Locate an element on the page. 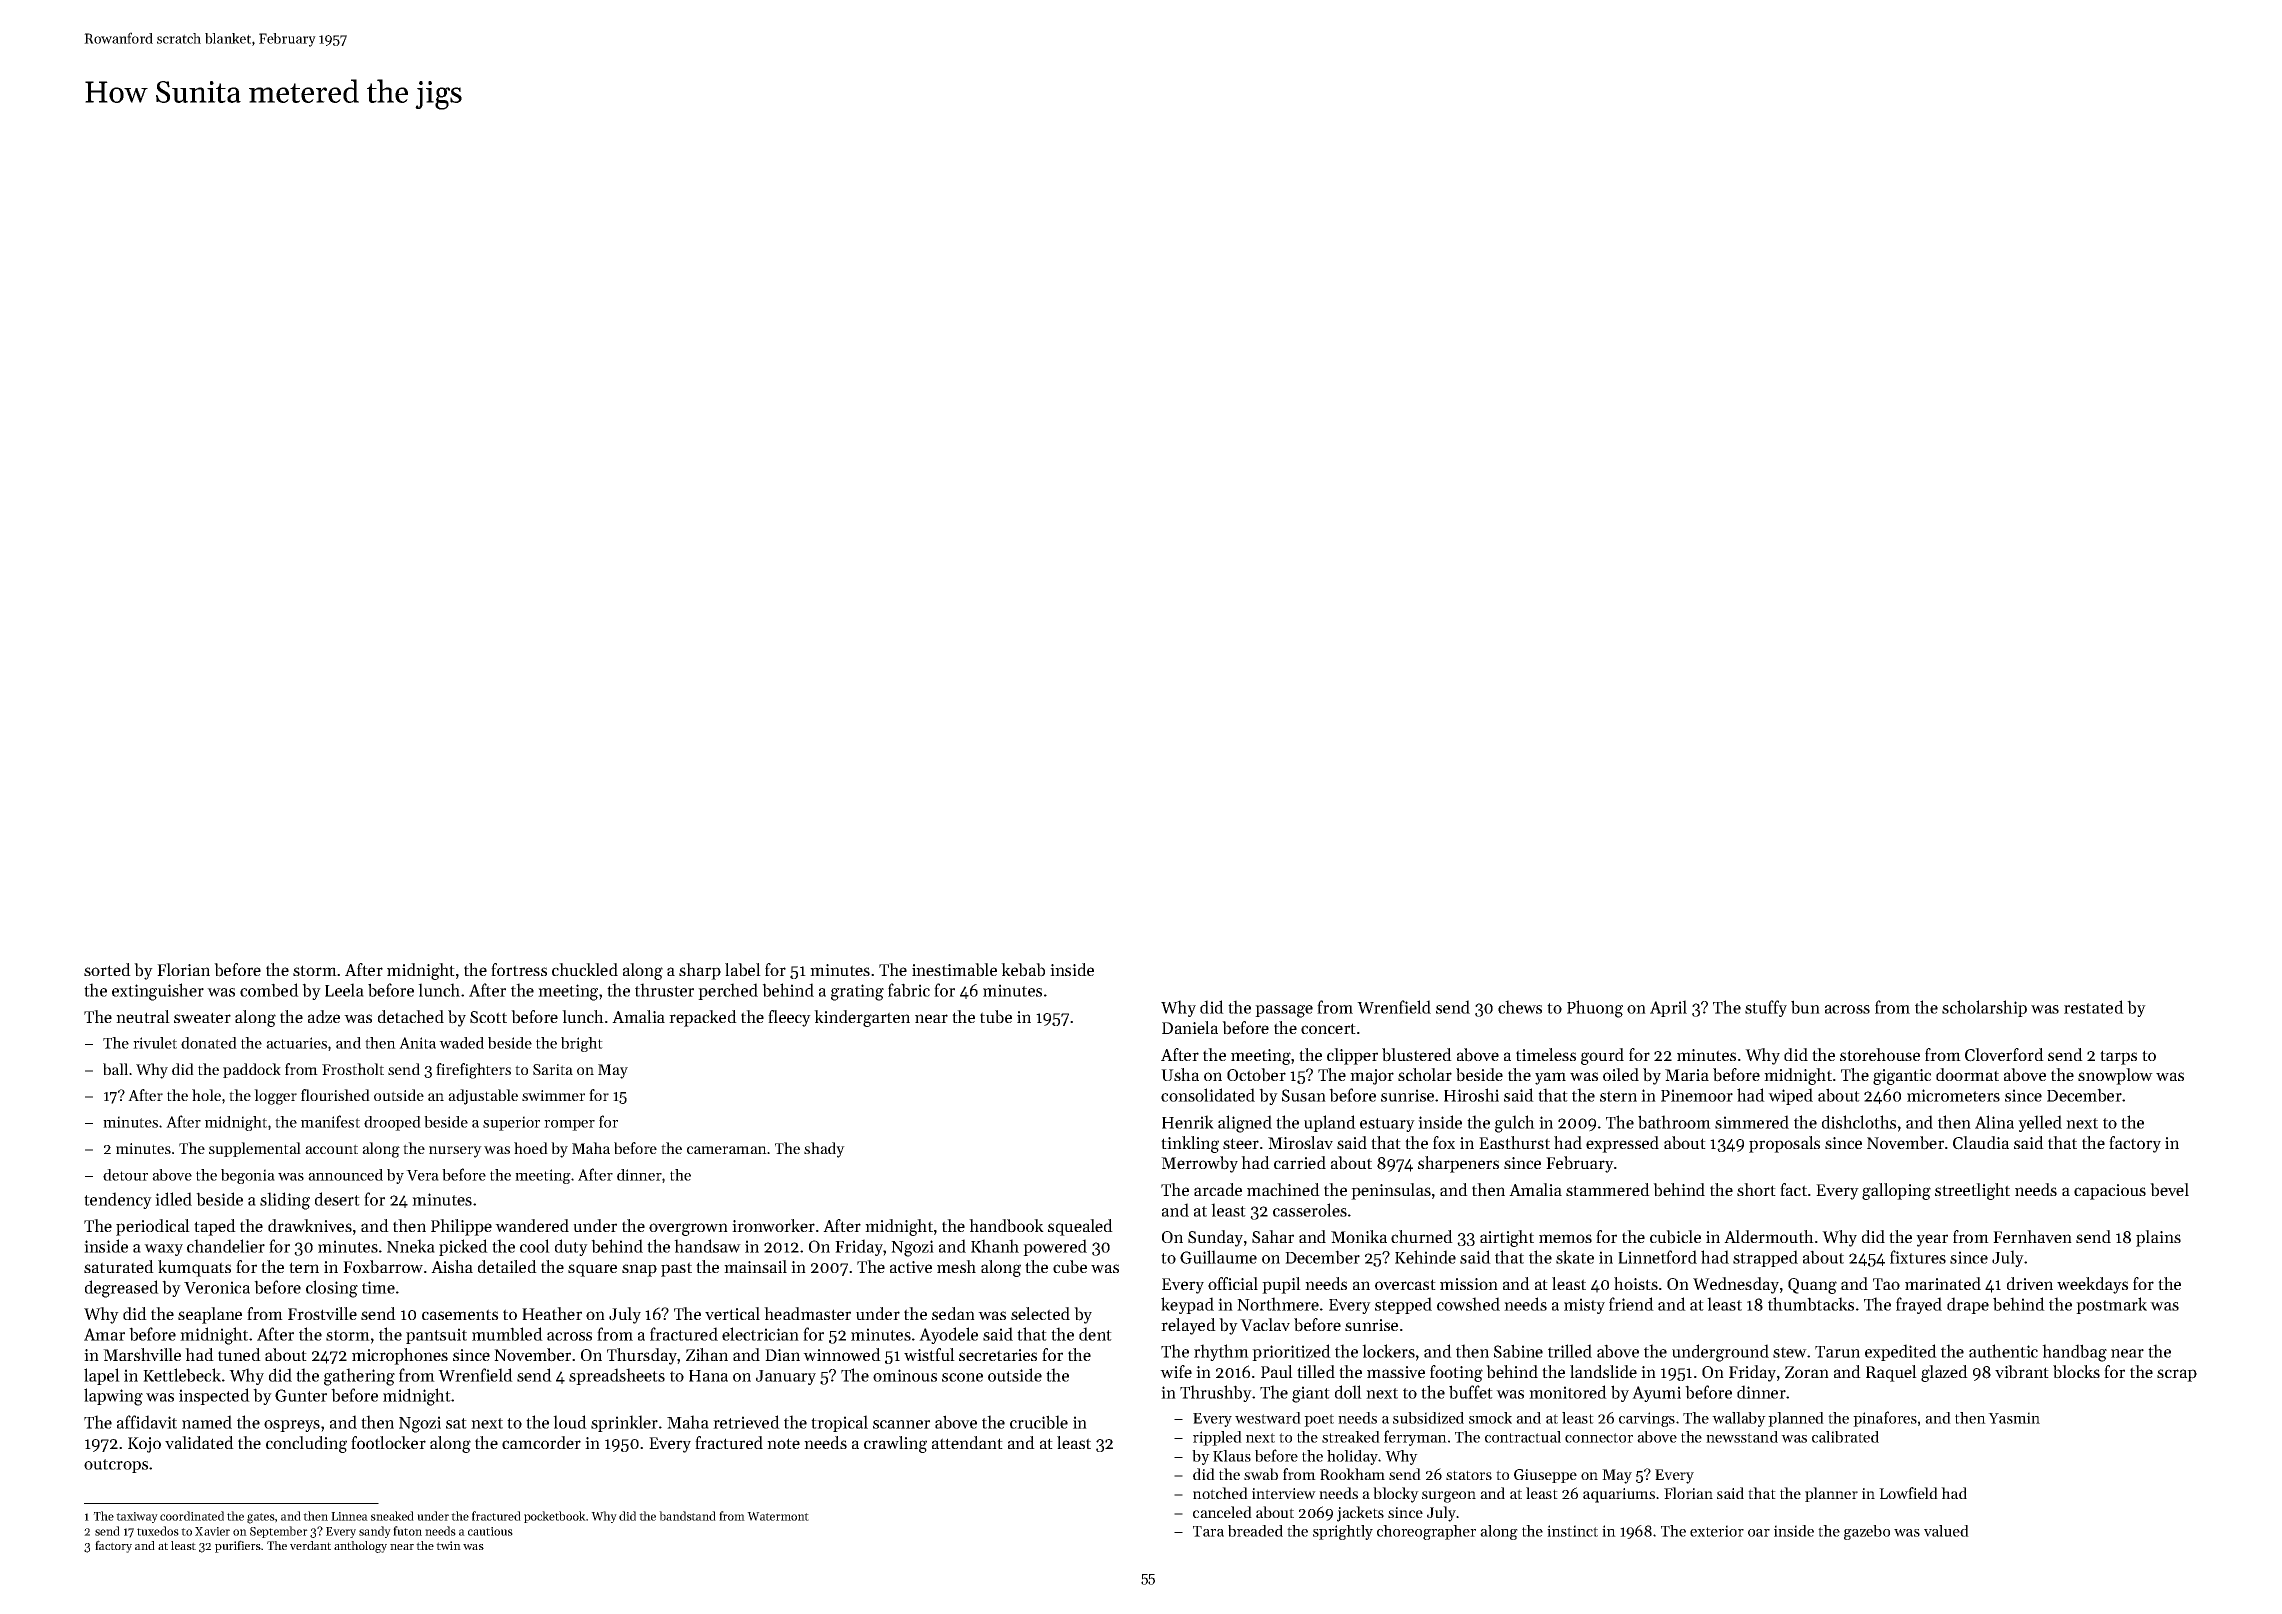  steer is located at coordinates (1241, 1143).
